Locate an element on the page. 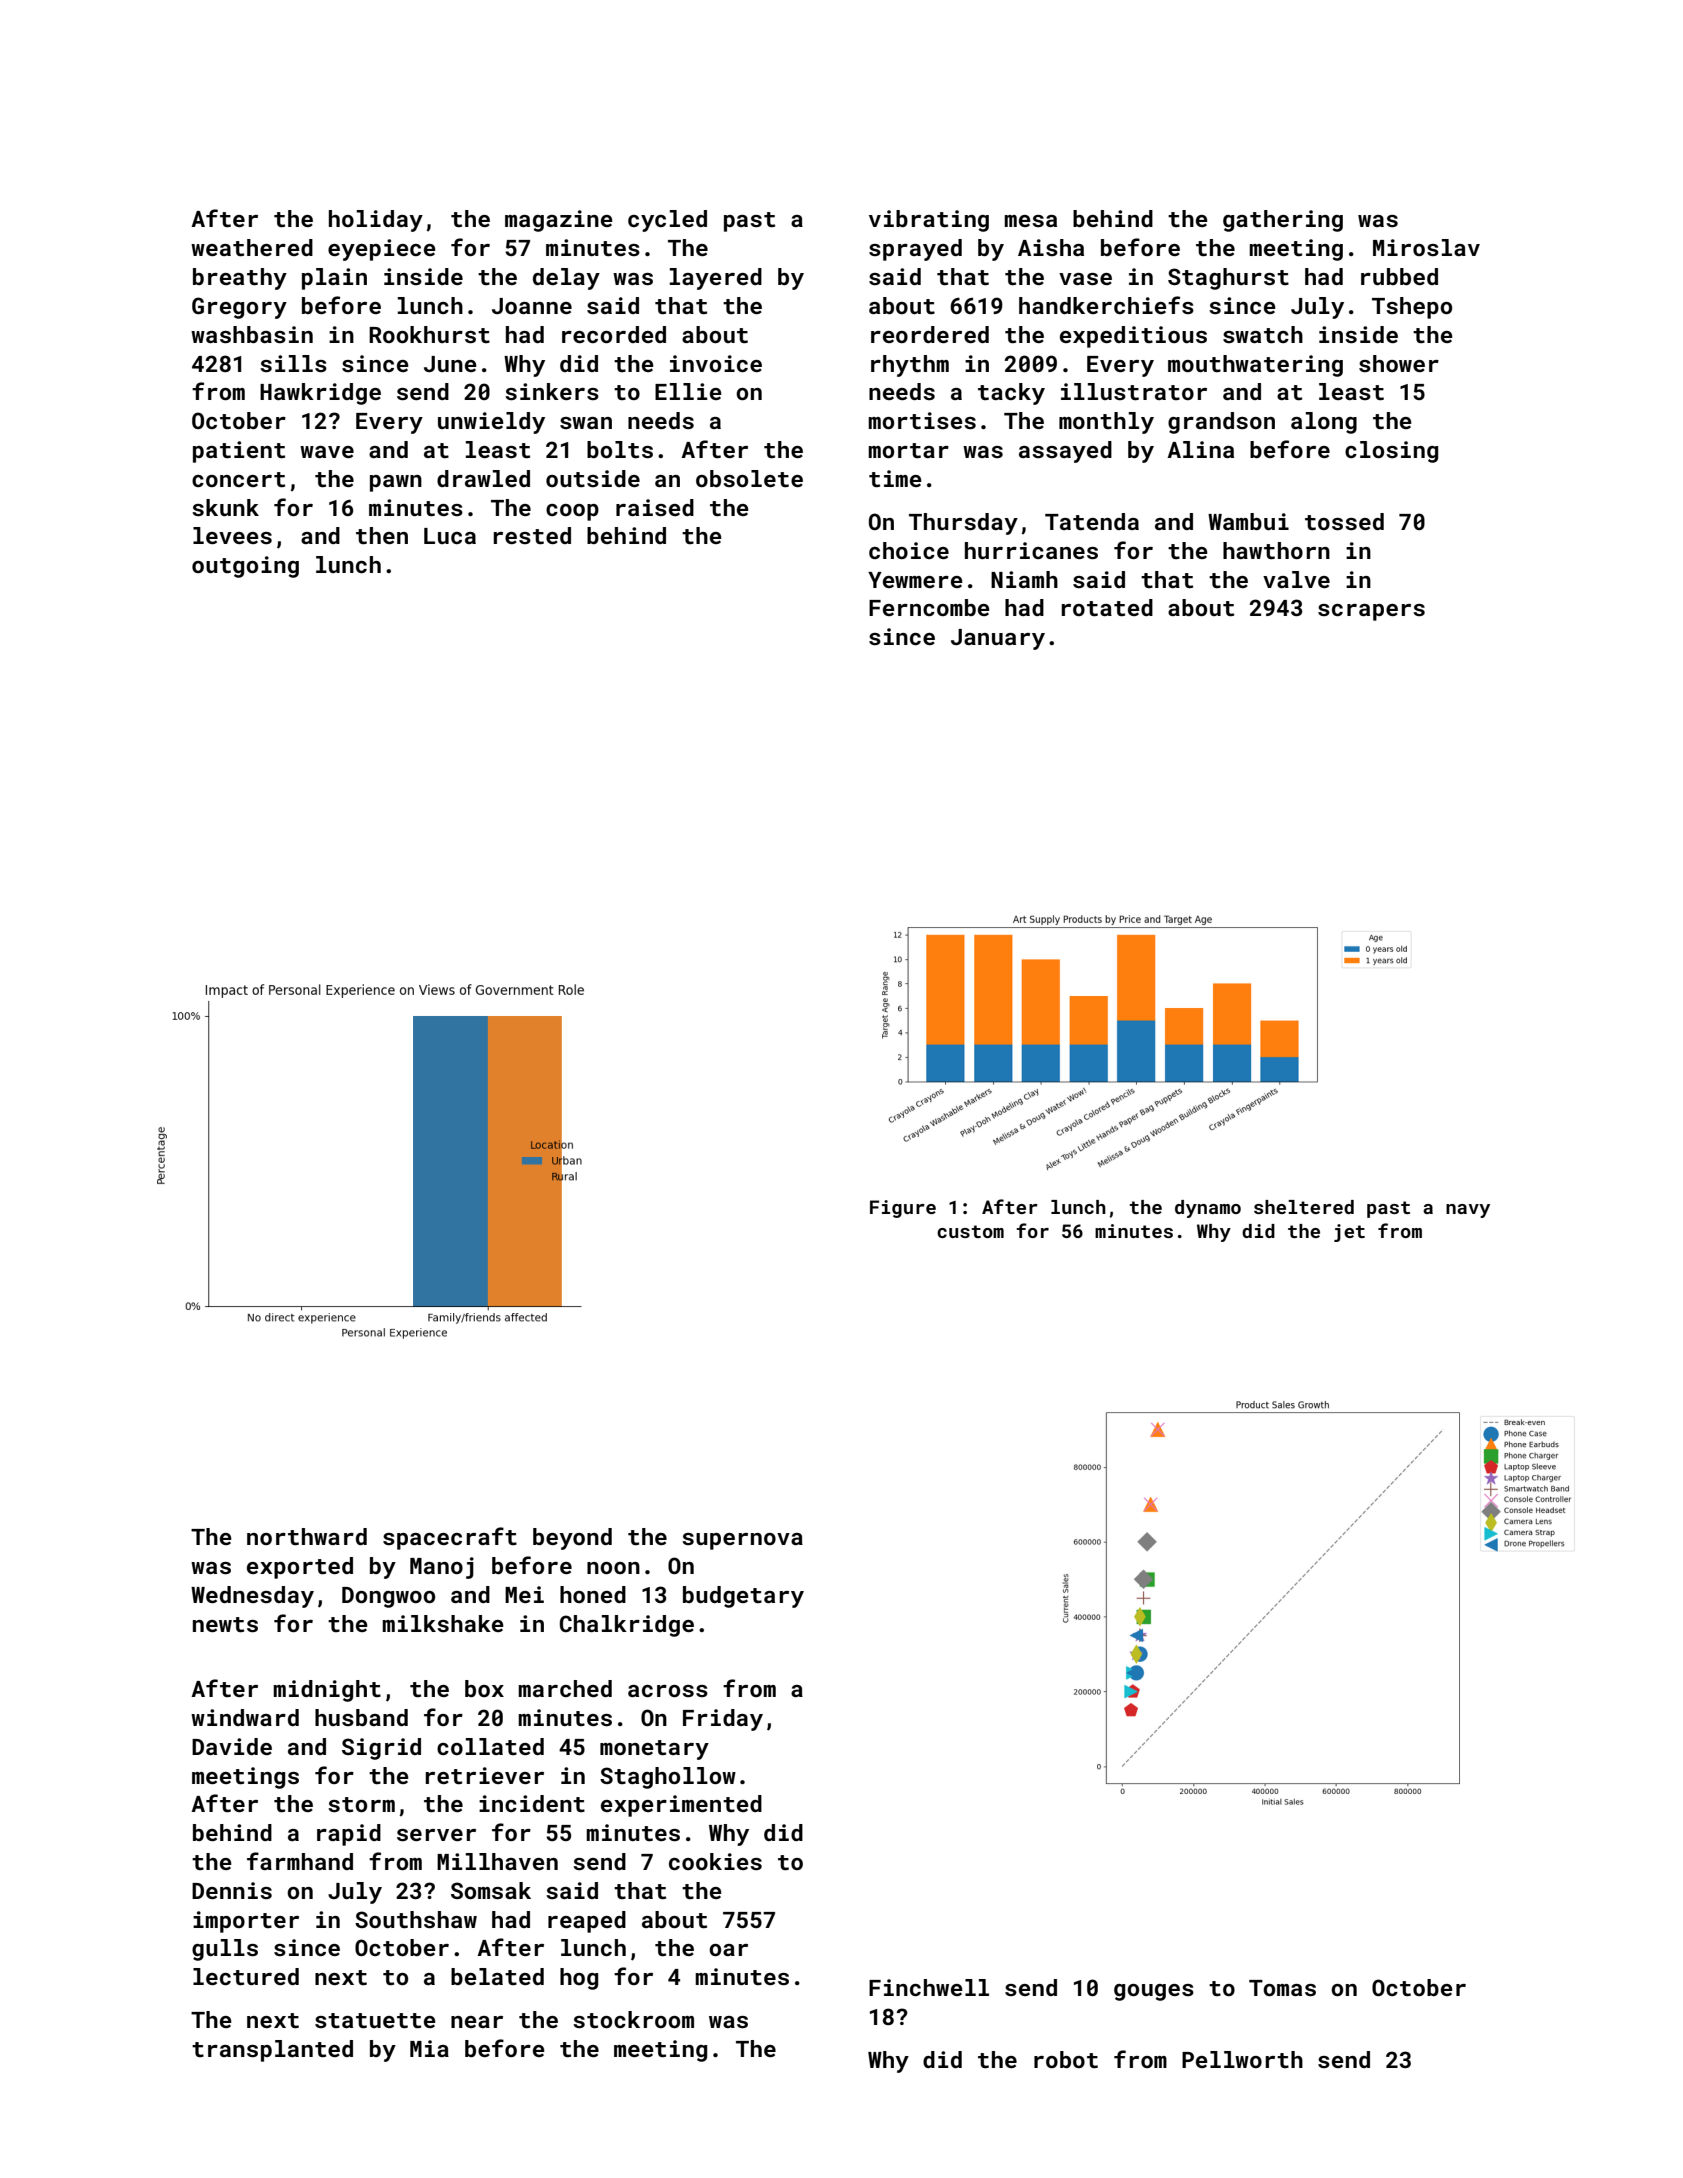  Southshaw is located at coordinates (416, 1919).
